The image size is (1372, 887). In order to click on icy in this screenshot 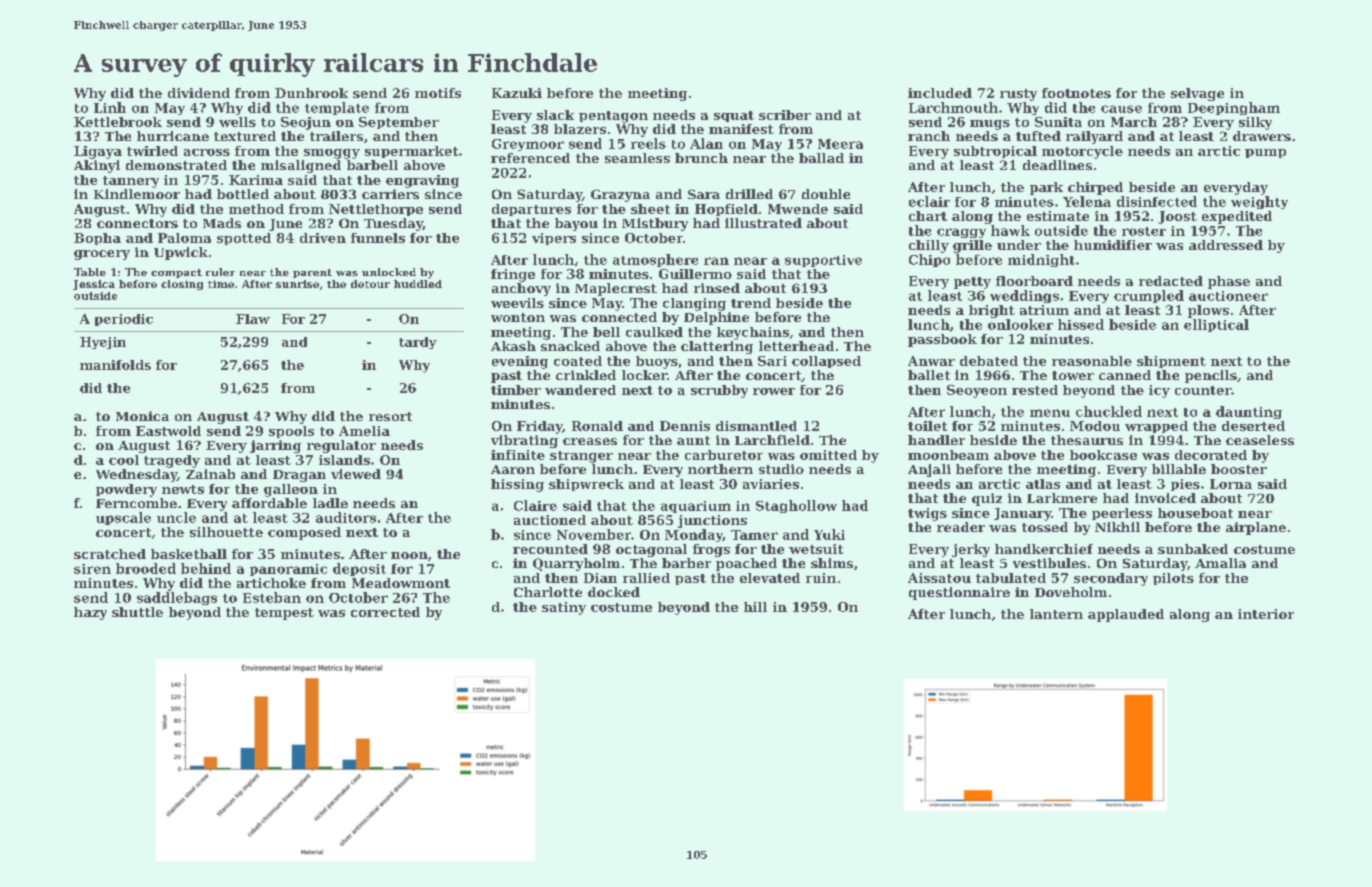, I will do `click(1159, 391)`.
